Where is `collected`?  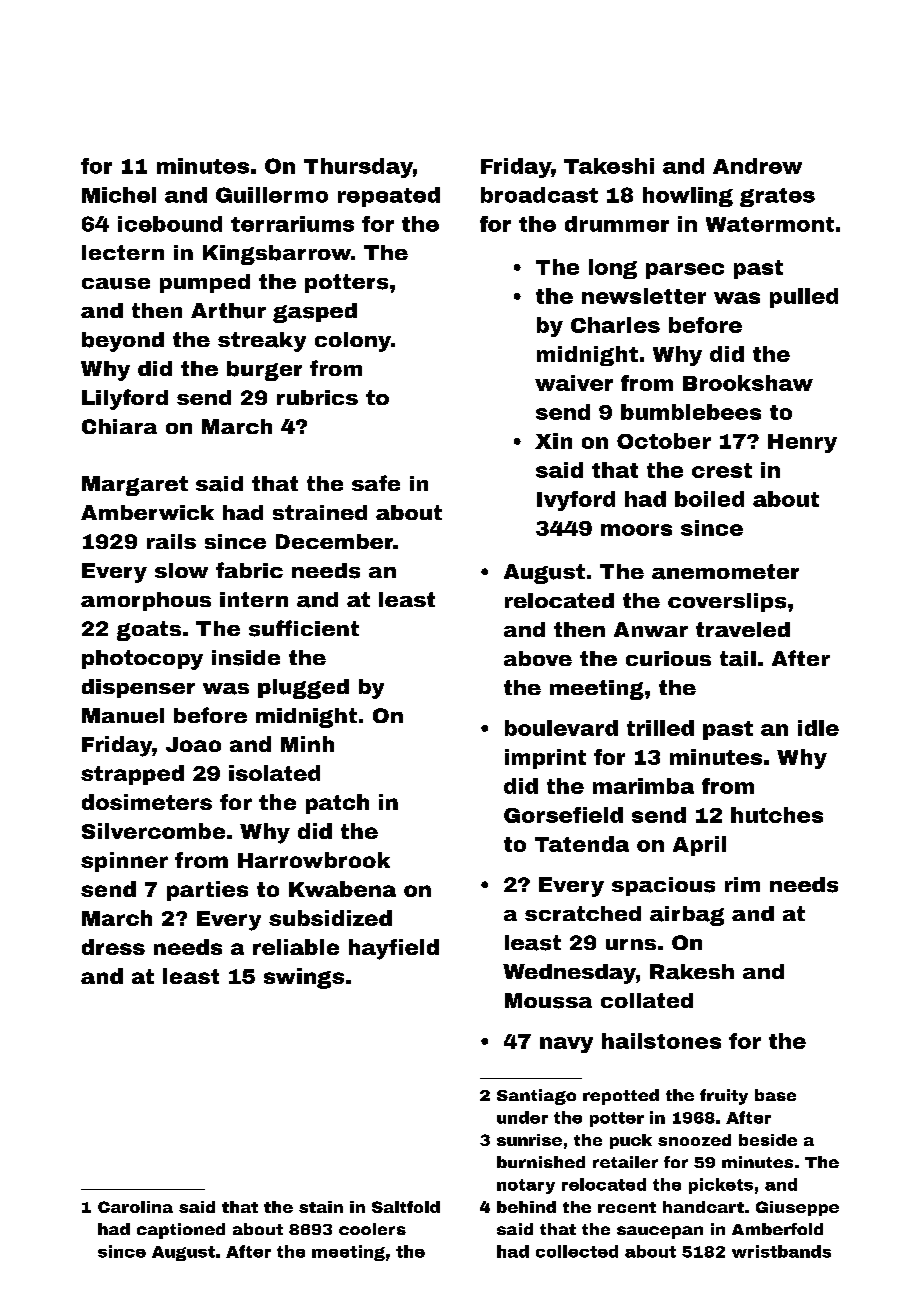
collected is located at coordinates (577, 1251).
